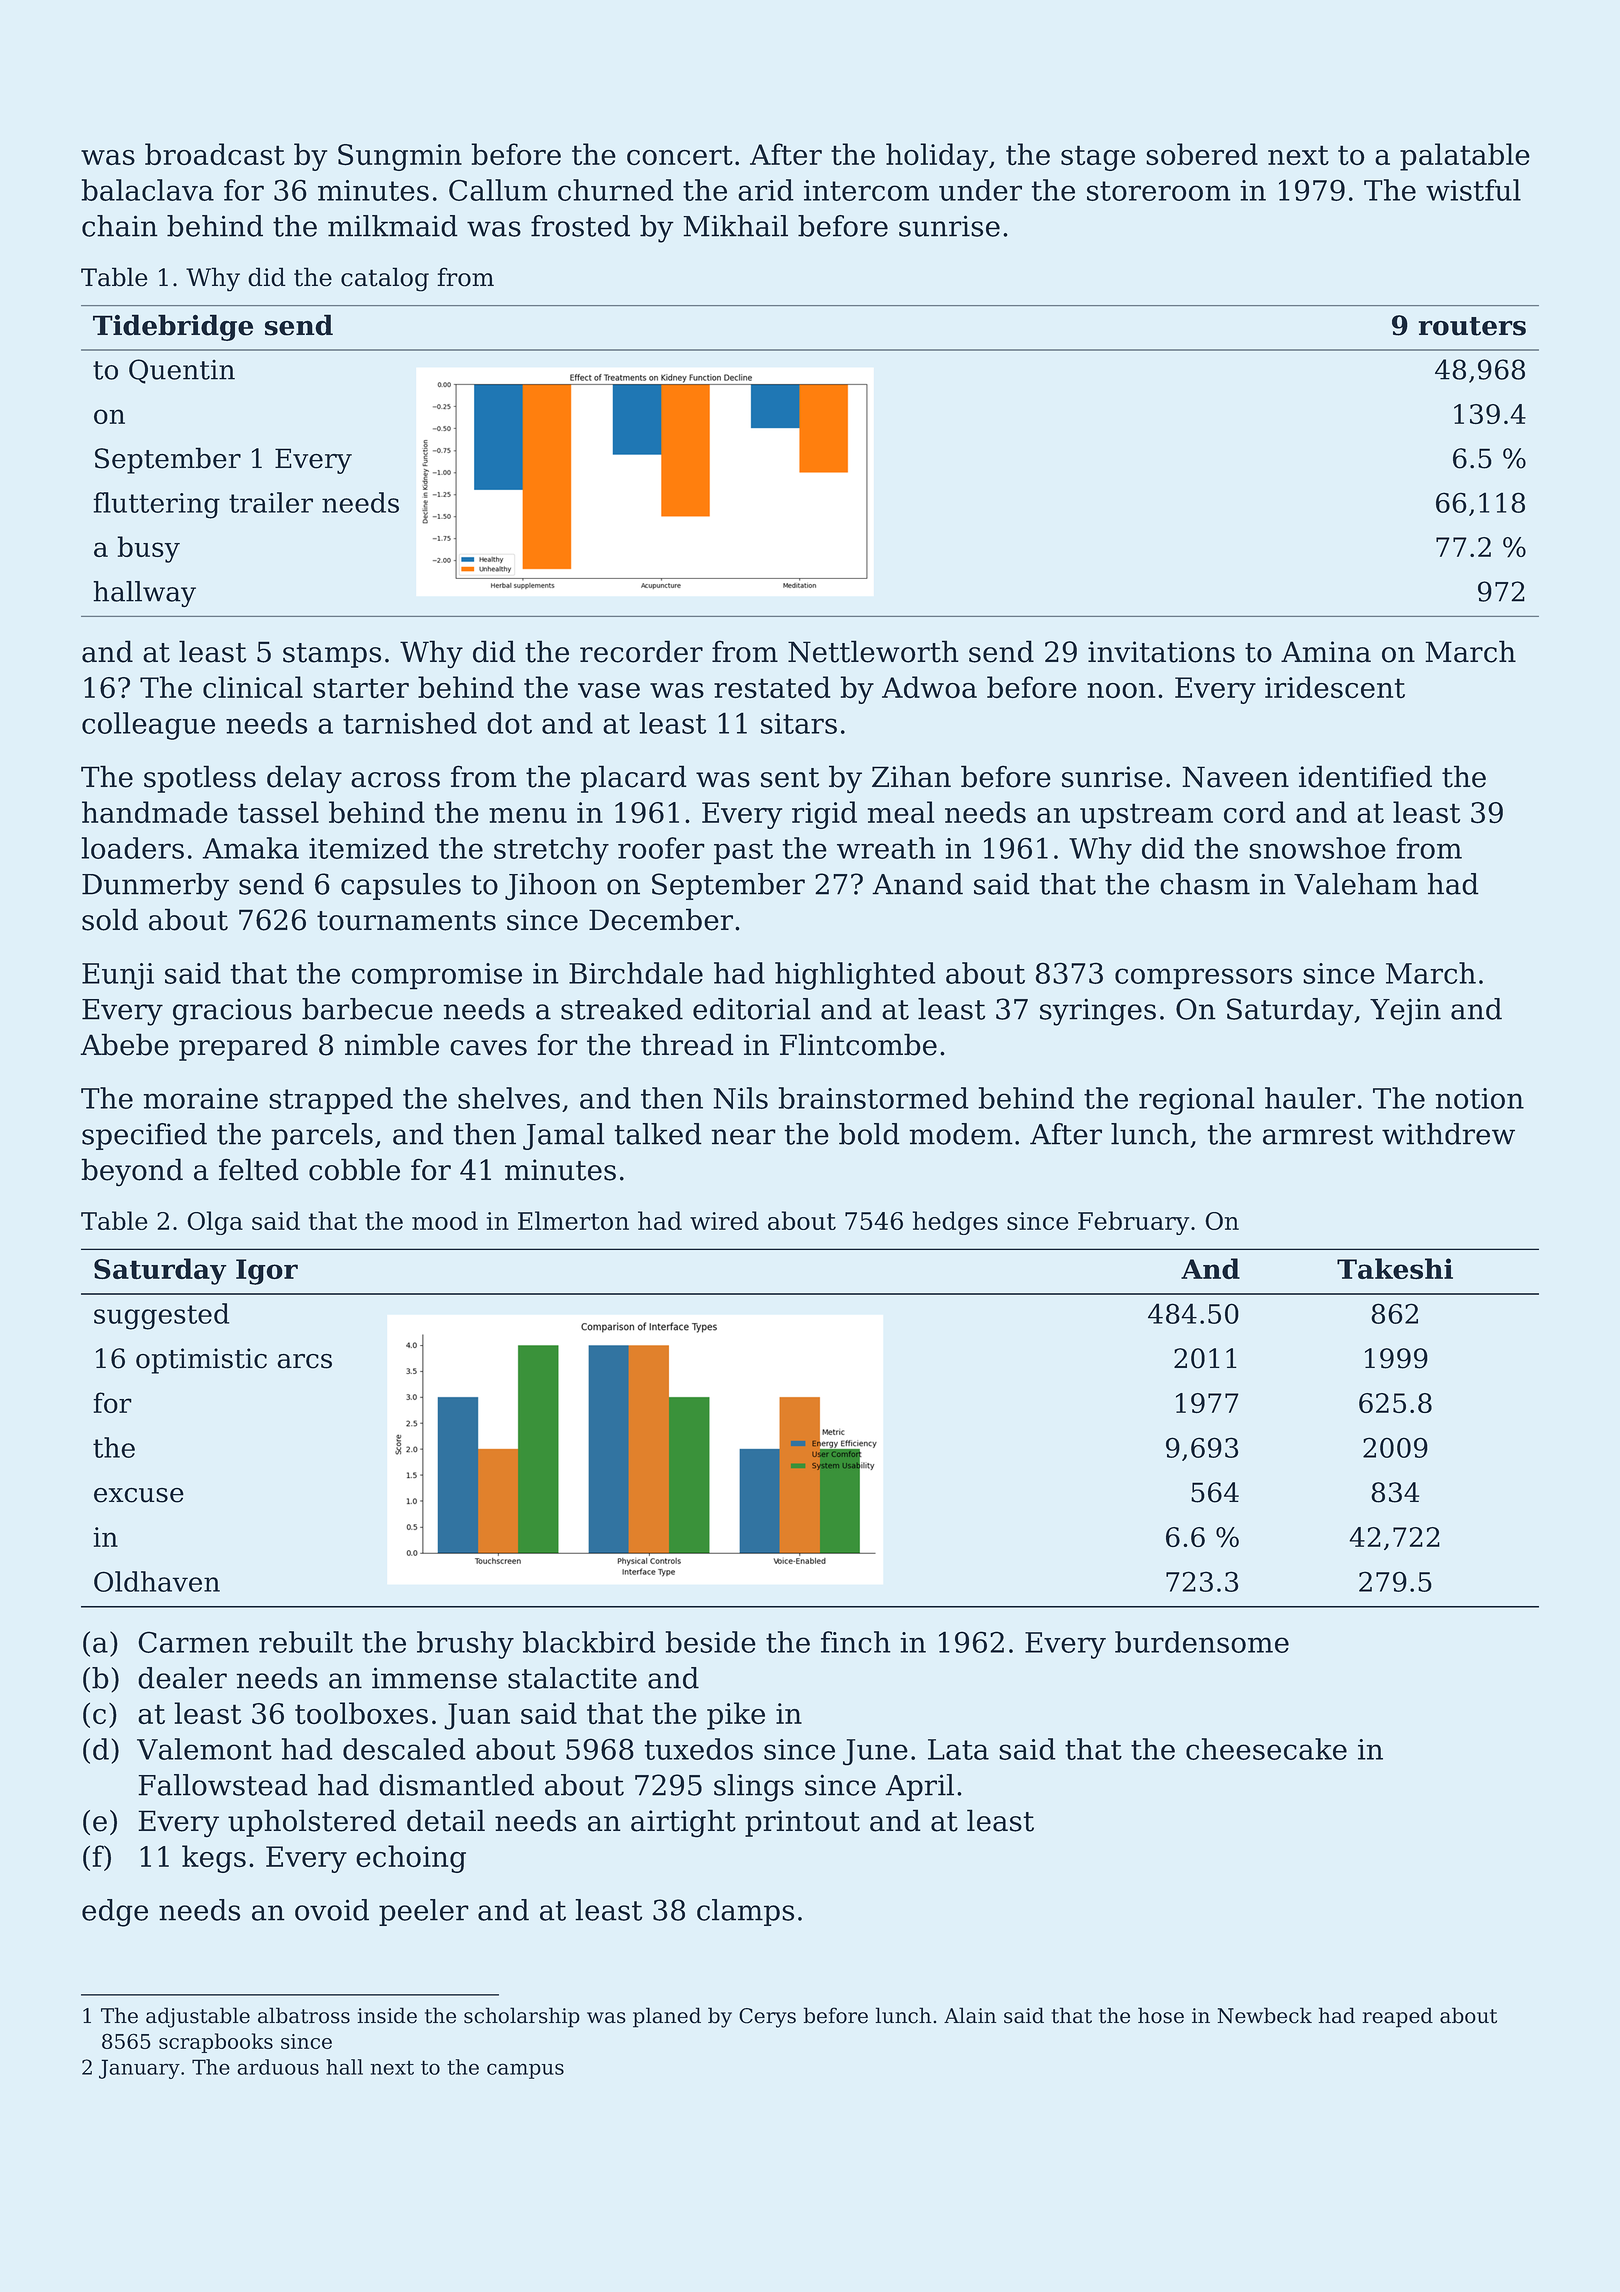 Image resolution: width=1620 pixels, height=2292 pixels. Describe the element at coordinates (735, 226) in the document. I see `Mikhail` at that location.
